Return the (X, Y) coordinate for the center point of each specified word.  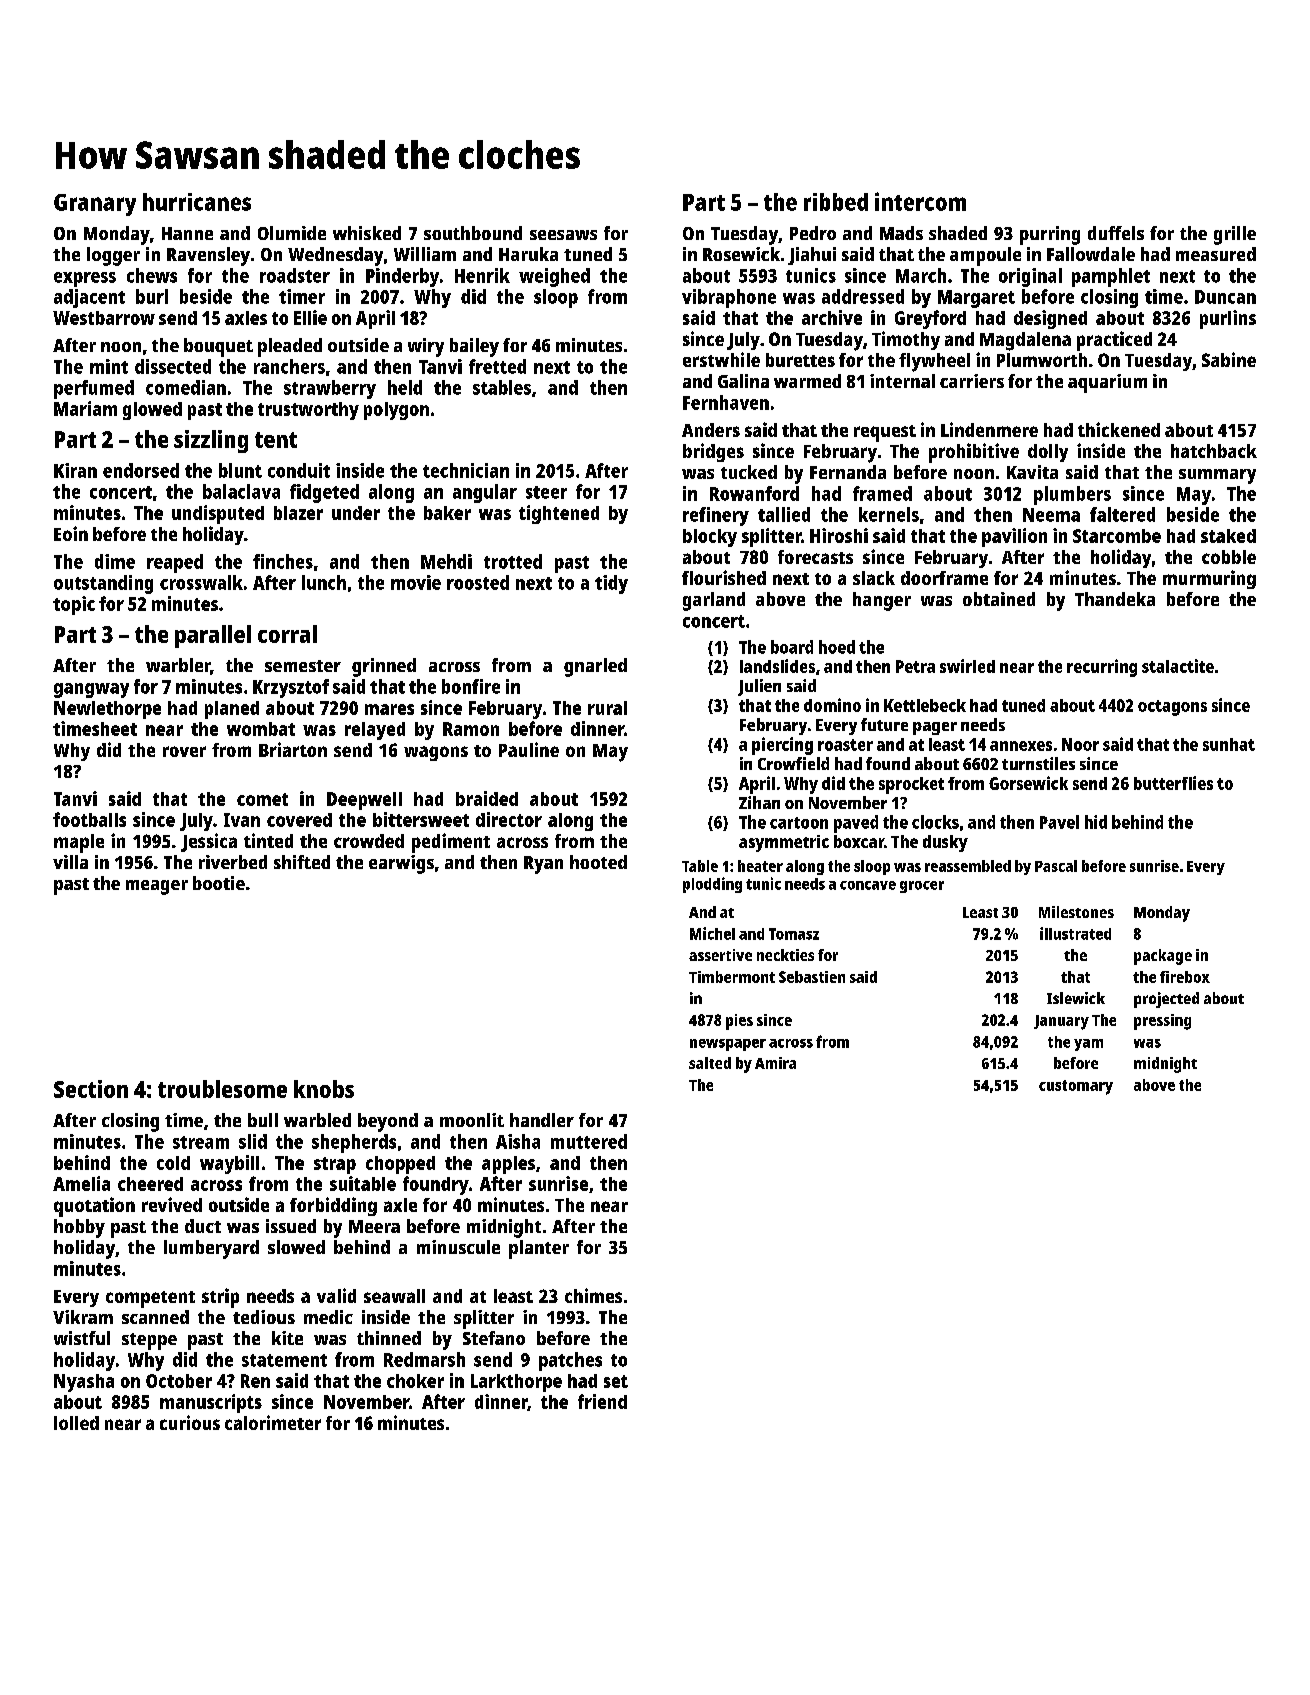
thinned (389, 1338)
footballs (89, 819)
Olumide (292, 233)
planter (539, 1249)
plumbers (1072, 495)
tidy (611, 584)
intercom (920, 201)
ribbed (836, 202)
